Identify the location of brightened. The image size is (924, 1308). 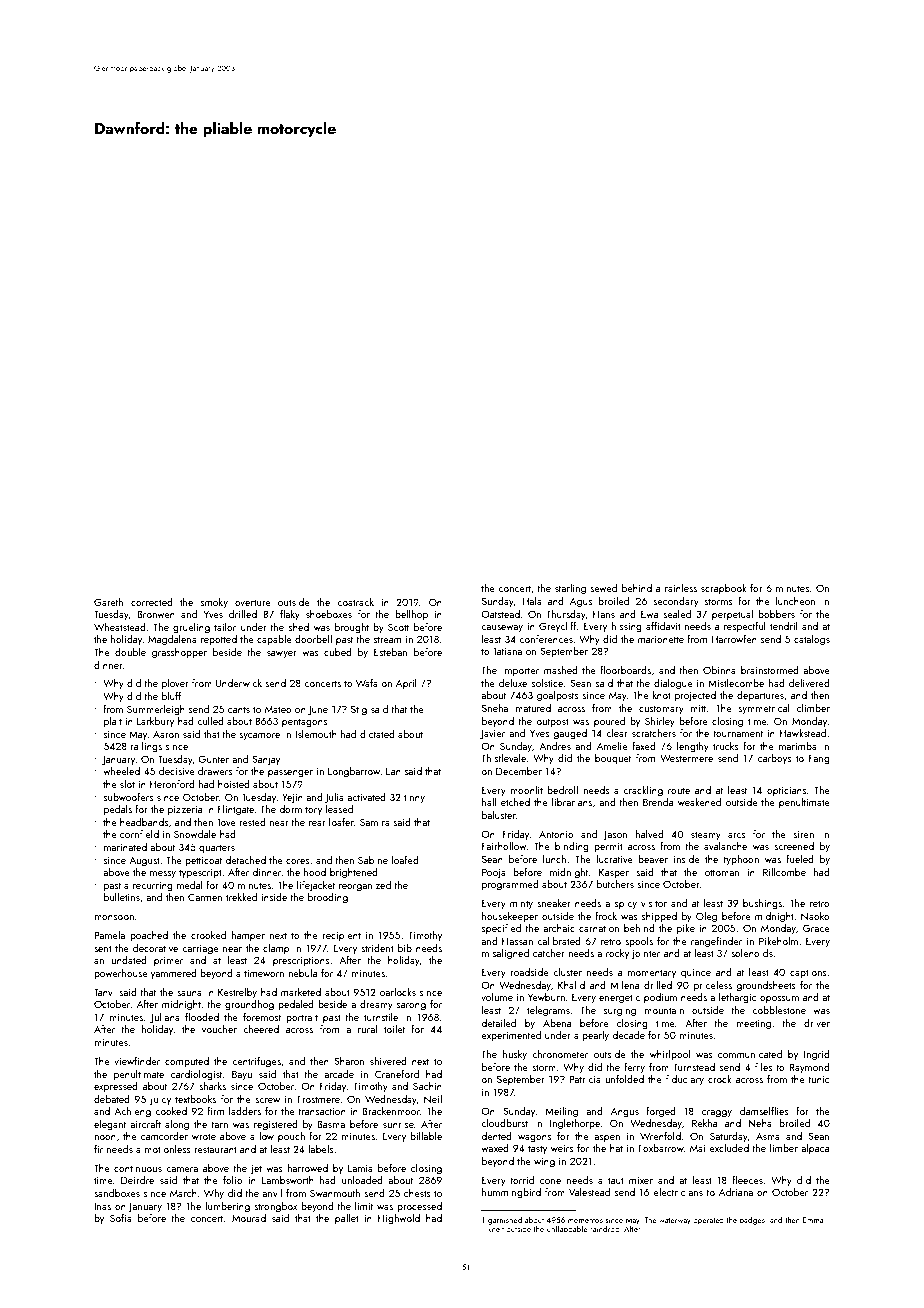
(354, 873).
